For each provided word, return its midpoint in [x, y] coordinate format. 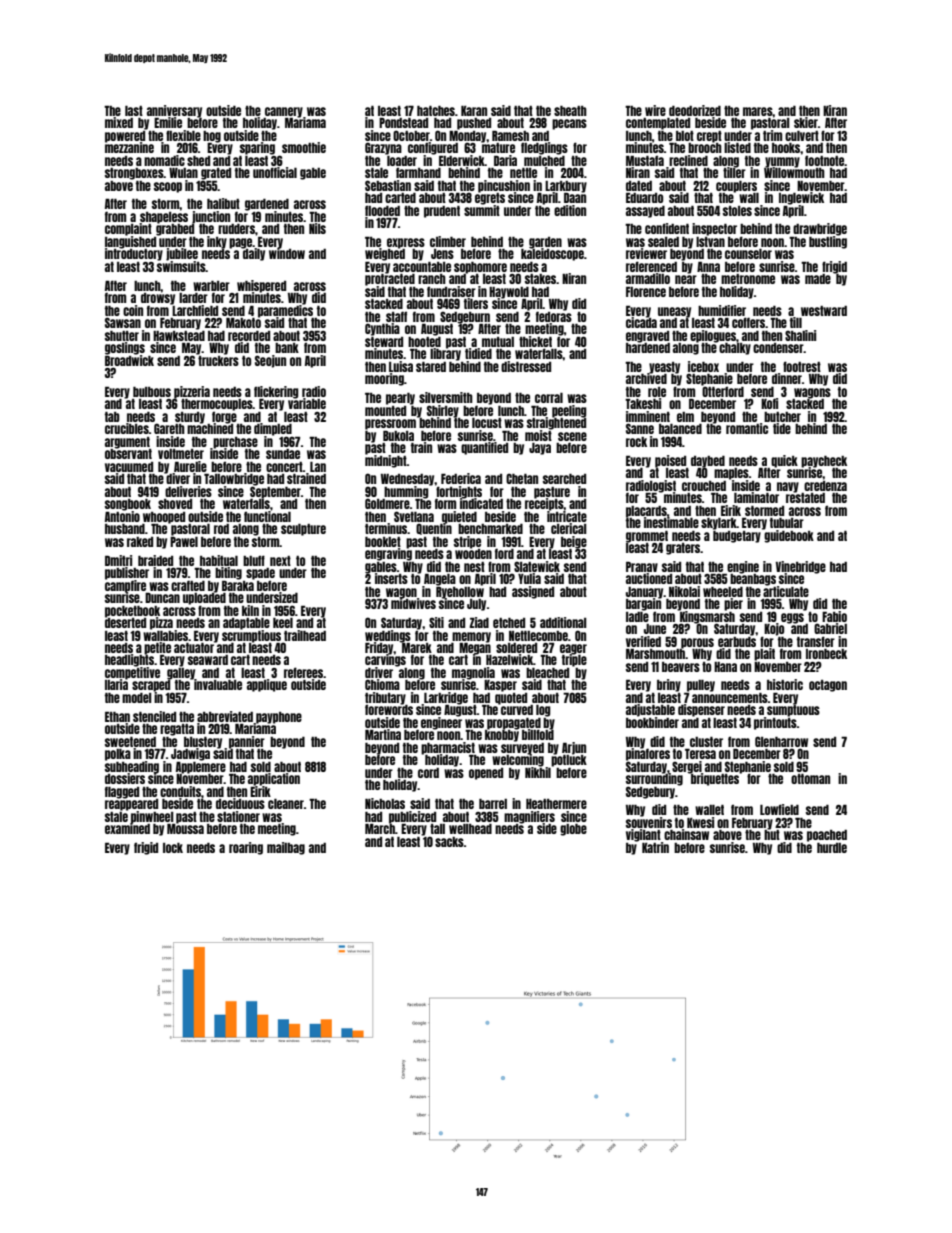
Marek [416, 647]
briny [669, 685]
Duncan [162, 598]
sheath [570, 111]
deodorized [695, 110]
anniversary [174, 111]
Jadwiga [190, 754]
